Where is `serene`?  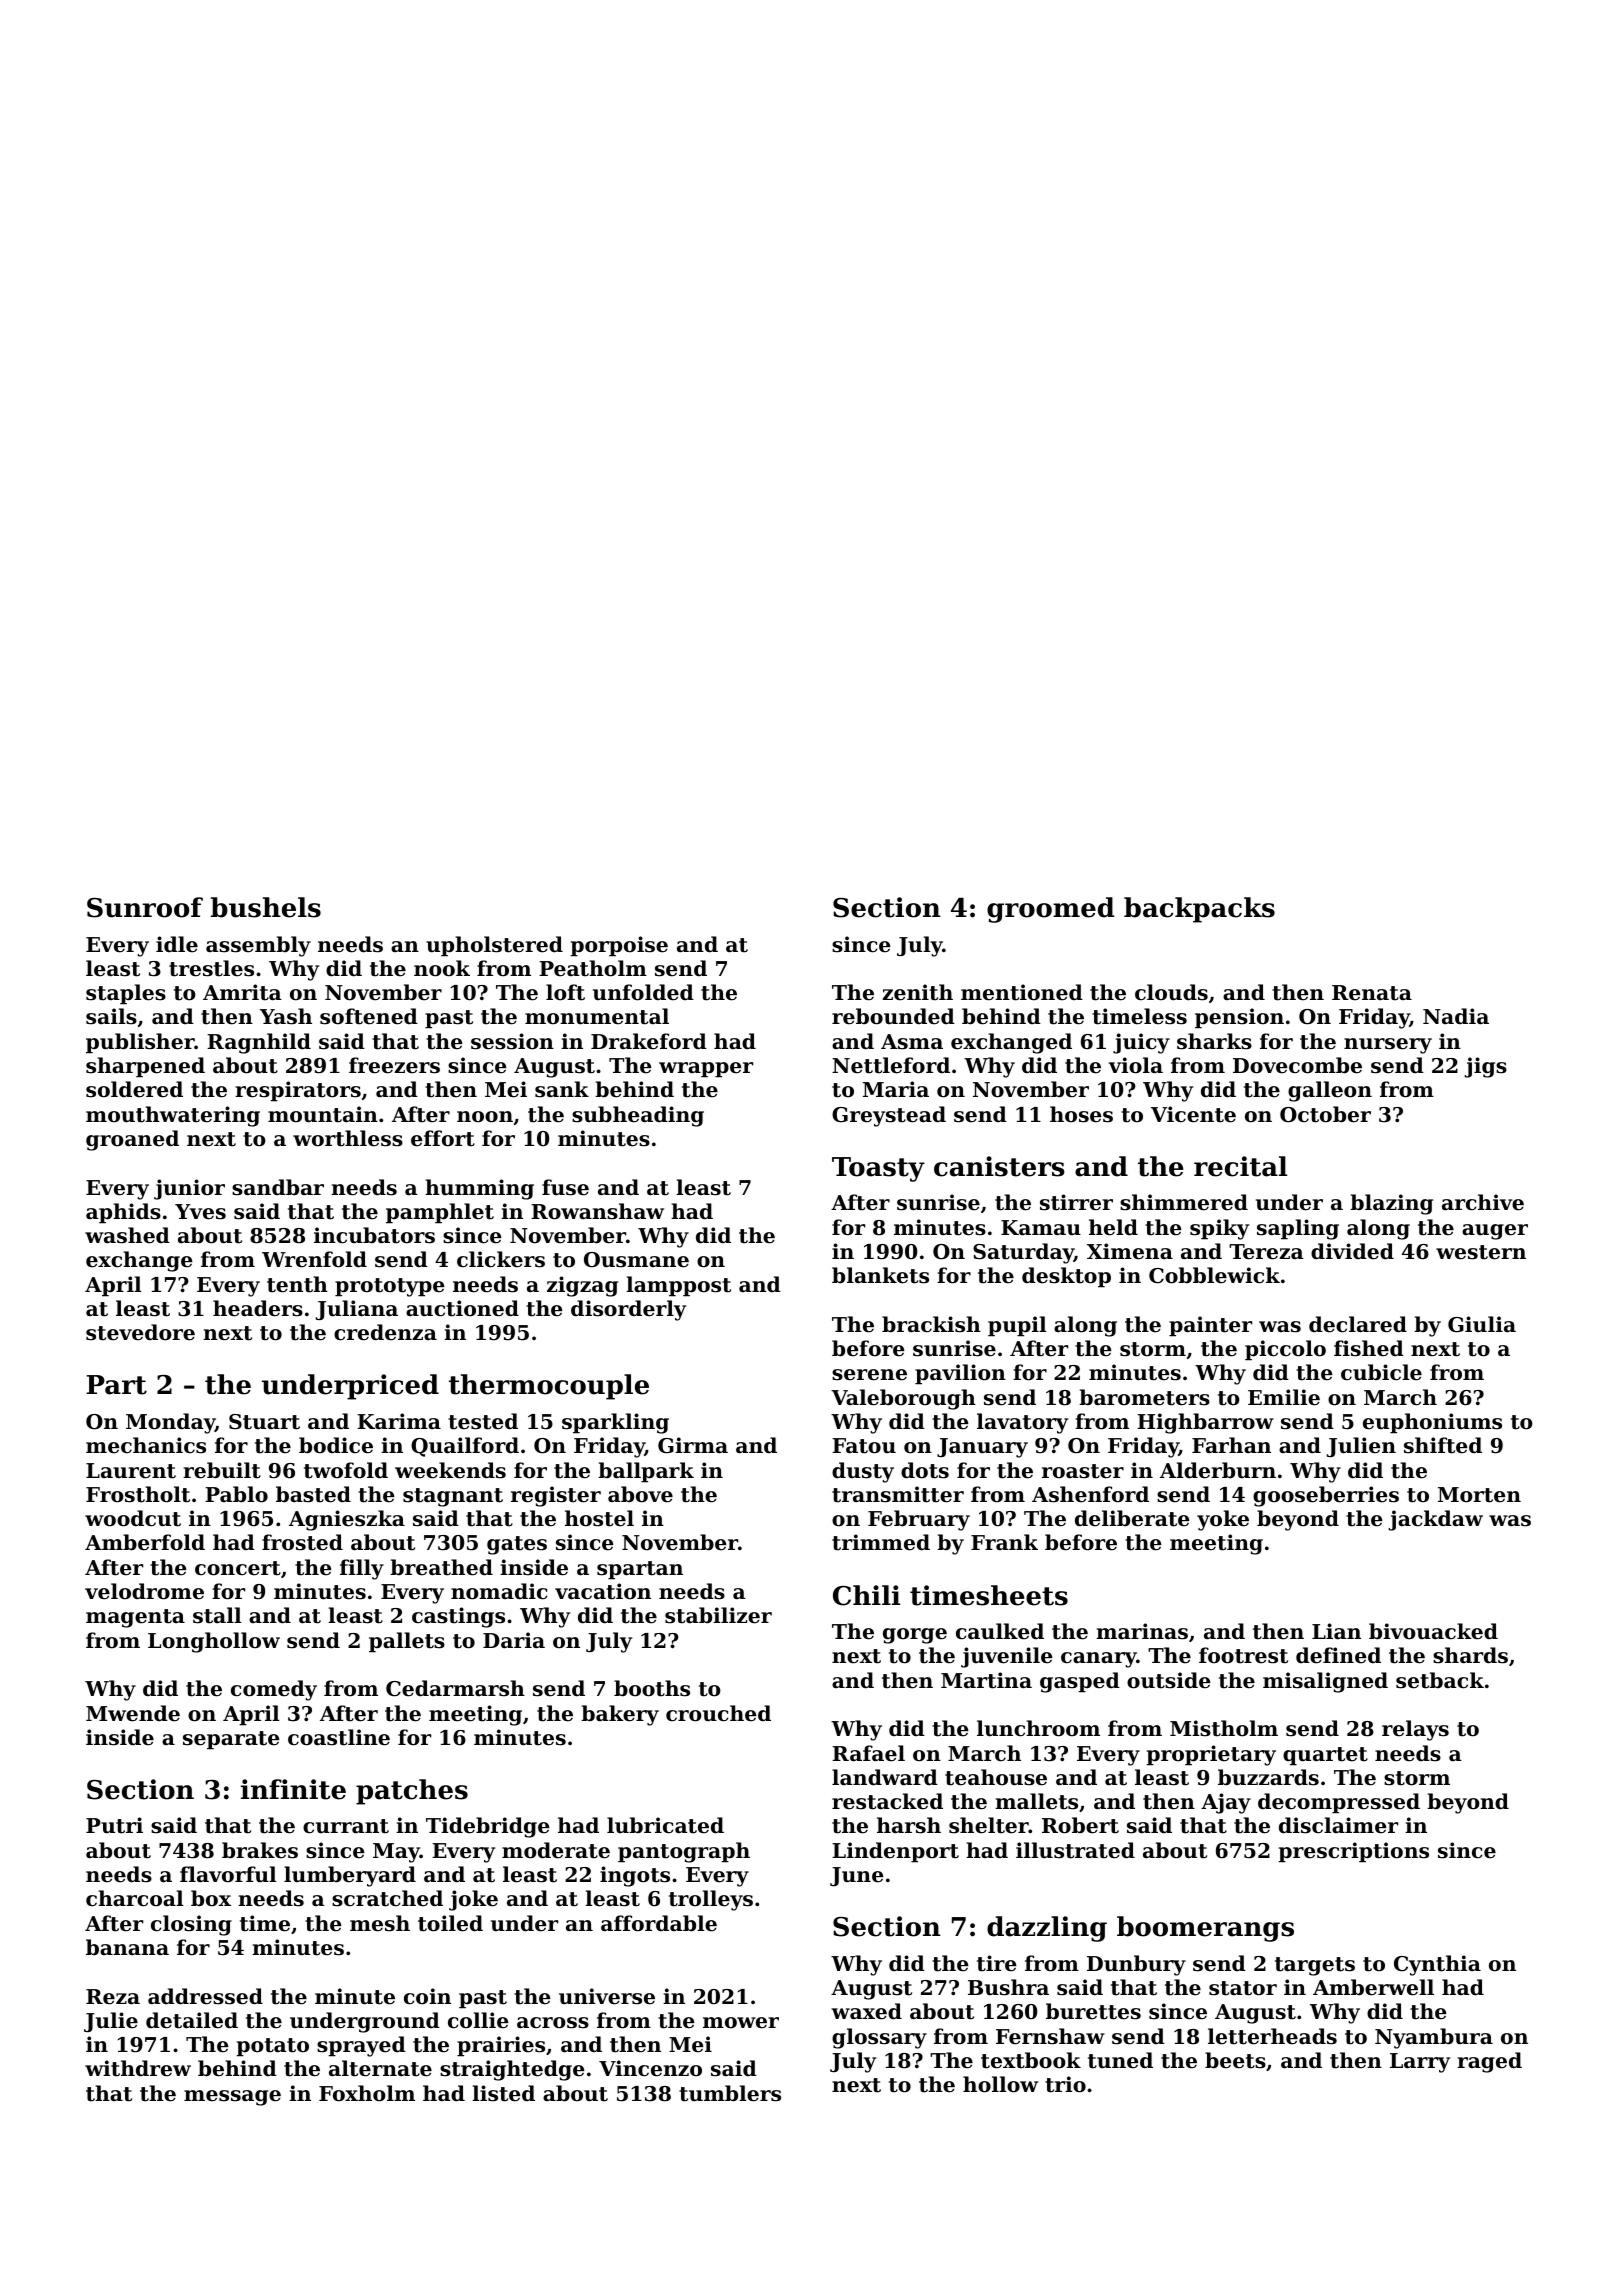
serene is located at coordinates (869, 1375).
